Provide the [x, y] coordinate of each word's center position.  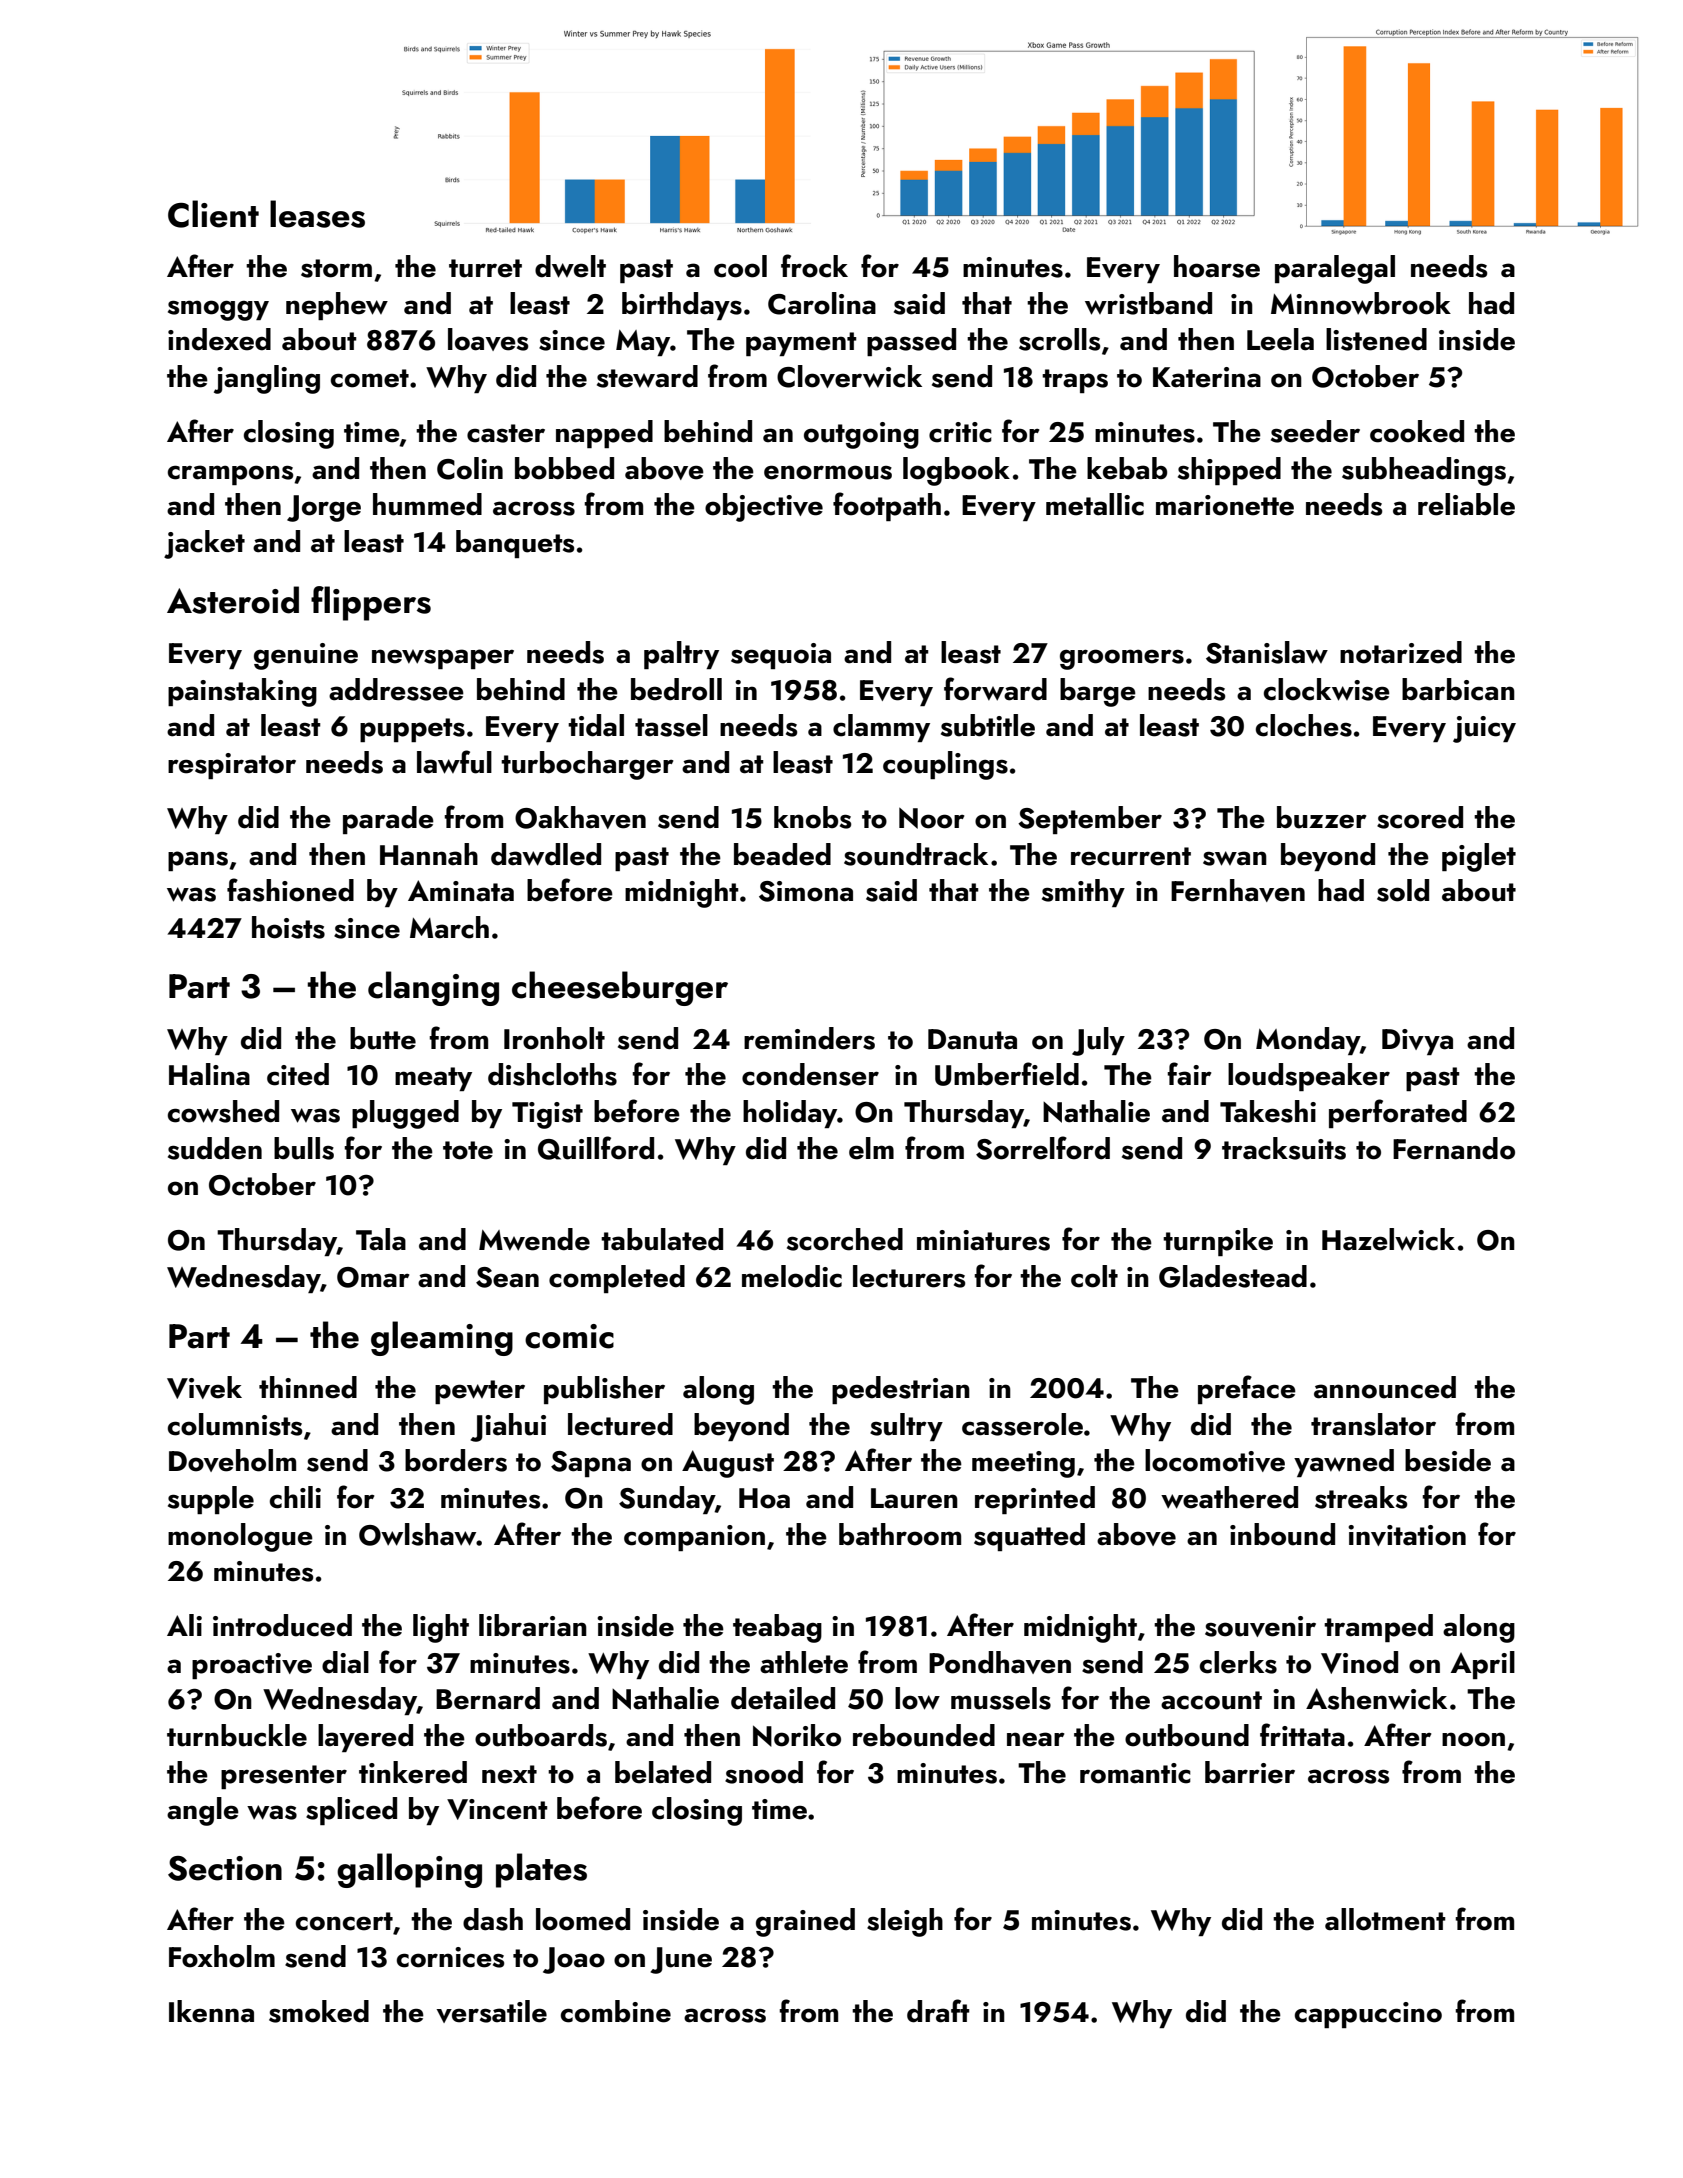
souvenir [1260, 1626]
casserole [1022, 1424]
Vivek [204, 1387]
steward [647, 376]
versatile [491, 2011]
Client [213, 214]
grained [805, 1922]
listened [1376, 339]
